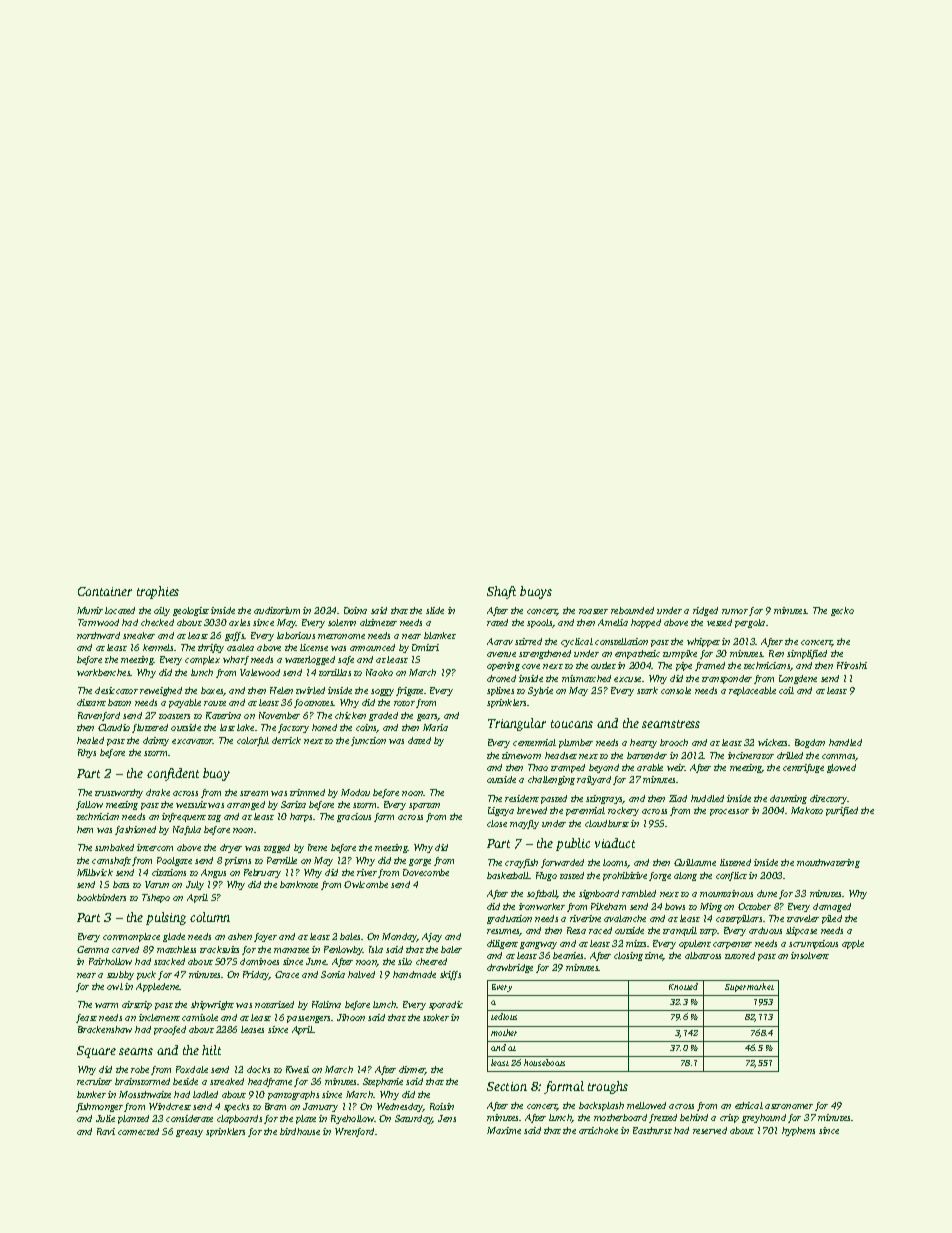 The image size is (952, 1233). What do you see at coordinates (158, 592) in the screenshot?
I see `trophies` at bounding box center [158, 592].
